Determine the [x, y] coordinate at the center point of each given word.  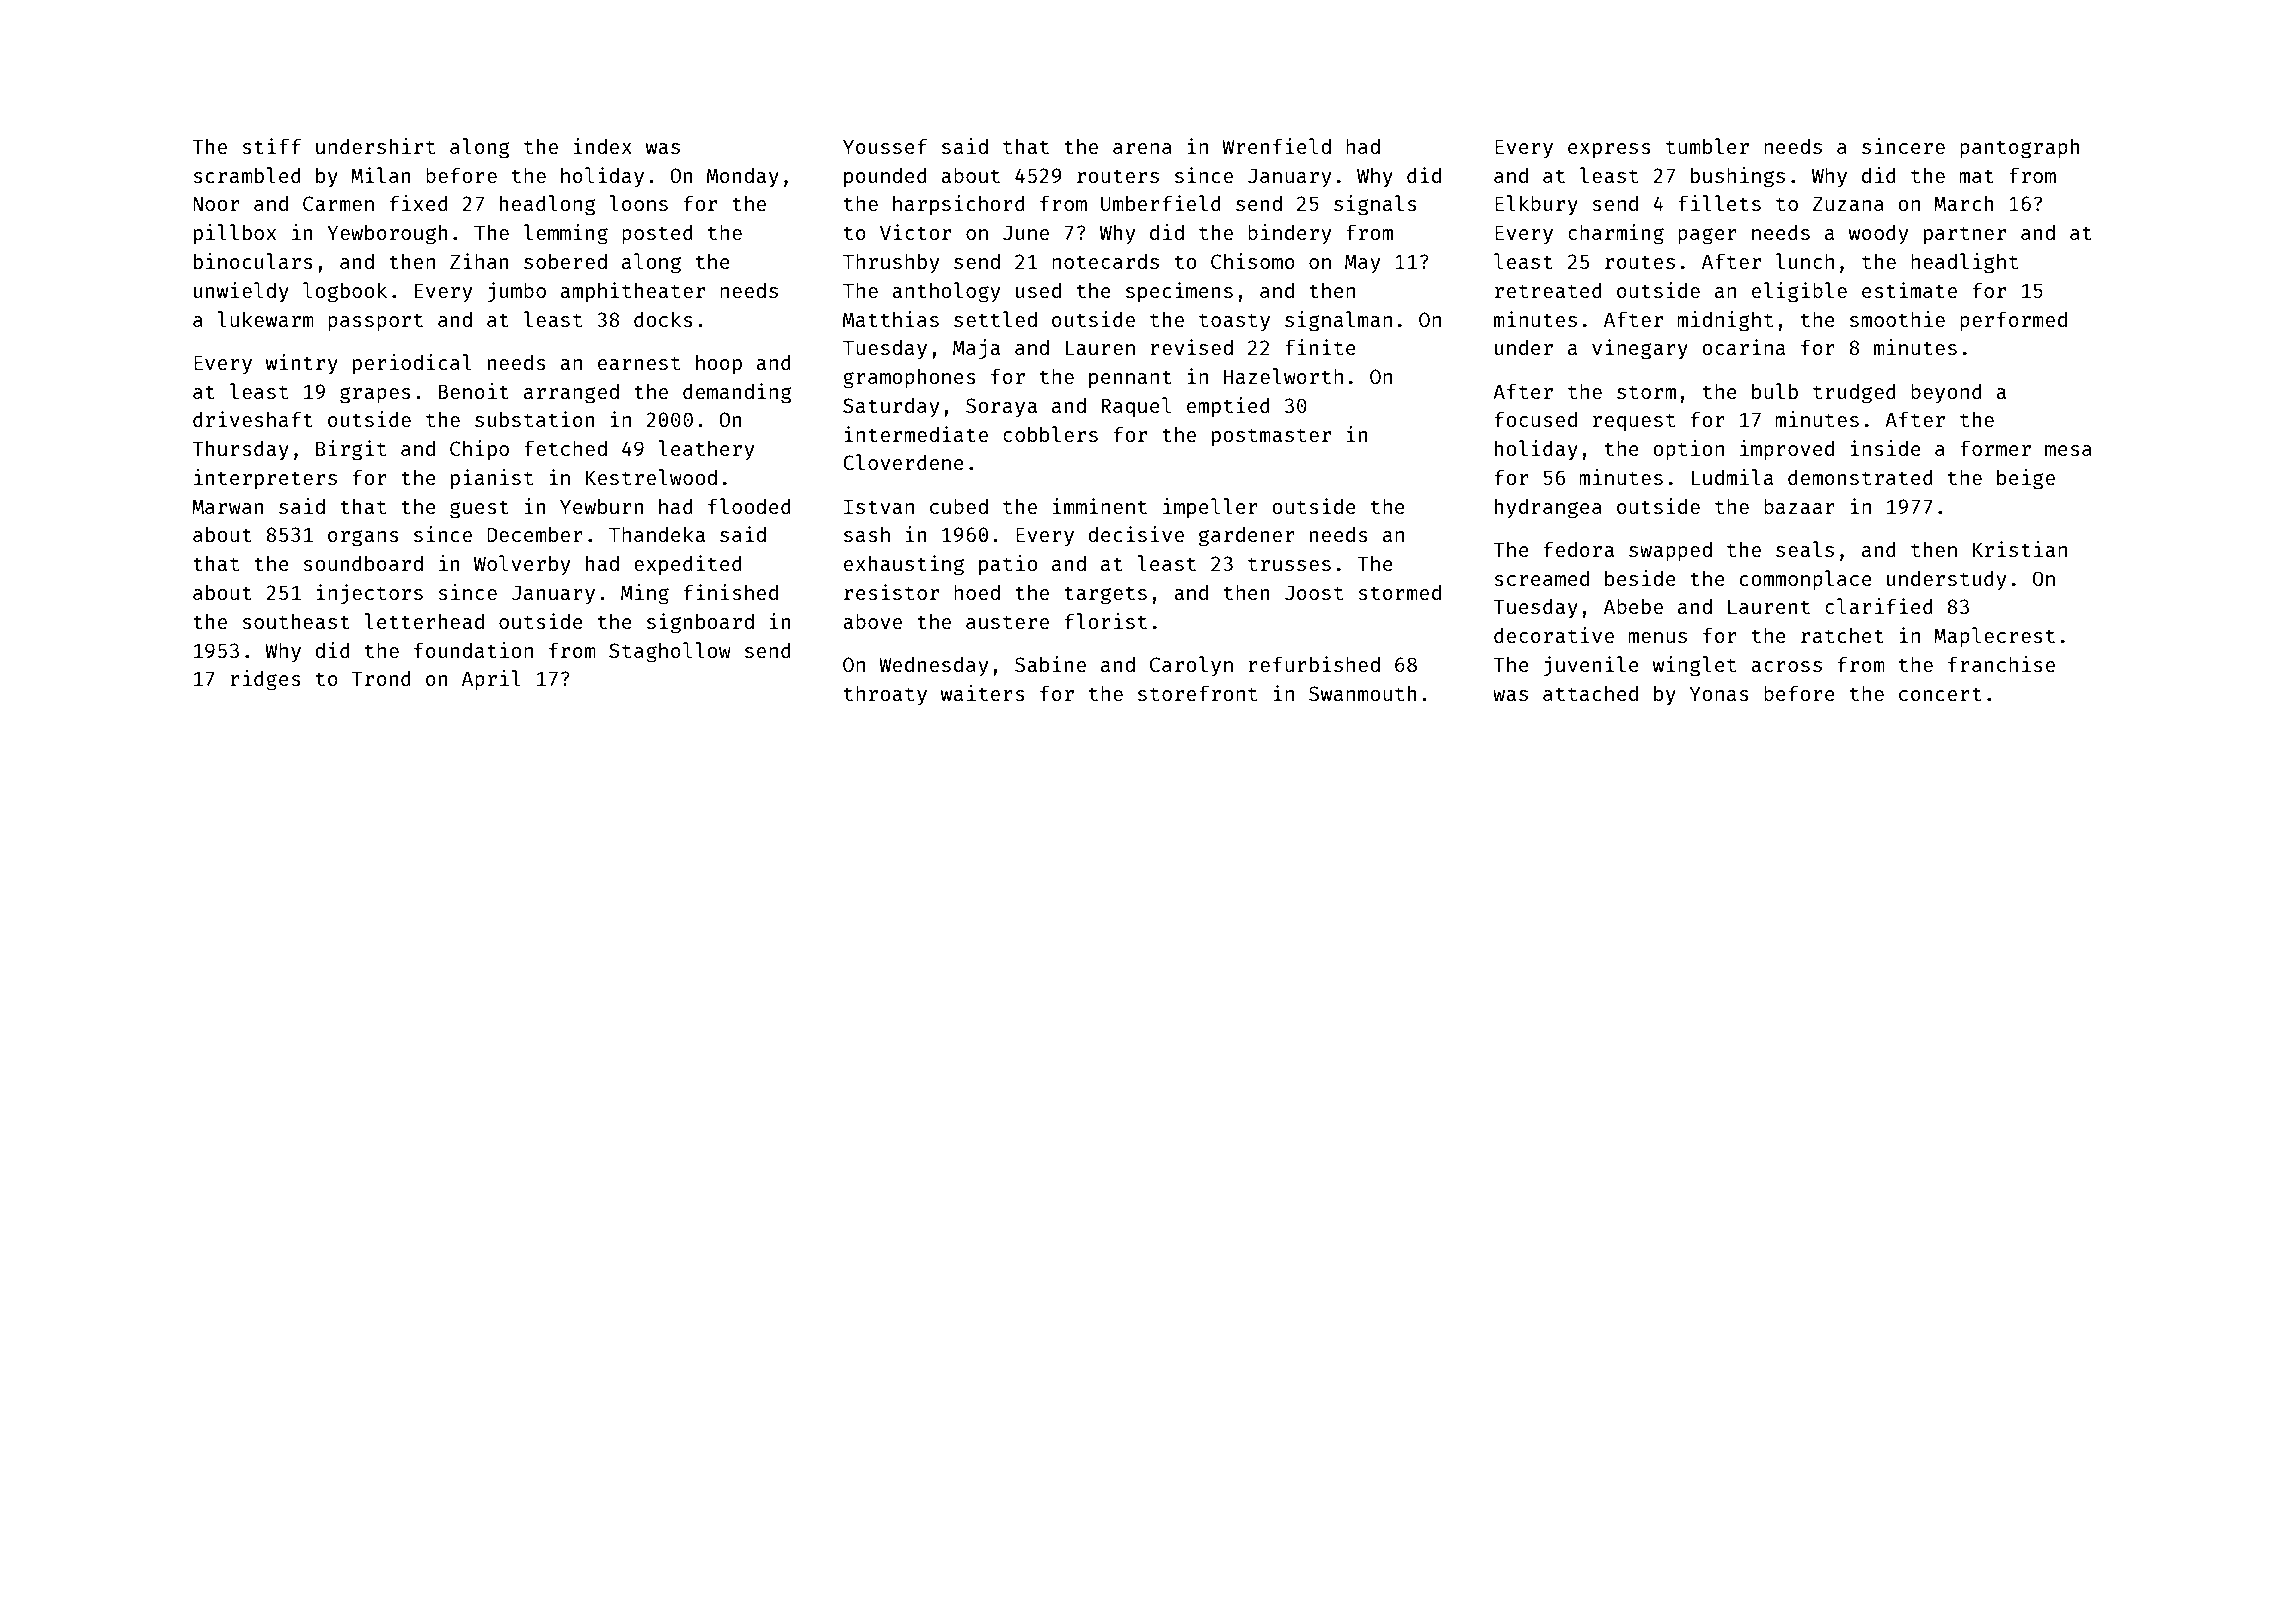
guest [479, 509]
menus [1657, 637]
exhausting [904, 565]
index [603, 146]
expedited [688, 565]
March [1964, 203]
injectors [369, 594]
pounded [885, 177]
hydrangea [1548, 508]
